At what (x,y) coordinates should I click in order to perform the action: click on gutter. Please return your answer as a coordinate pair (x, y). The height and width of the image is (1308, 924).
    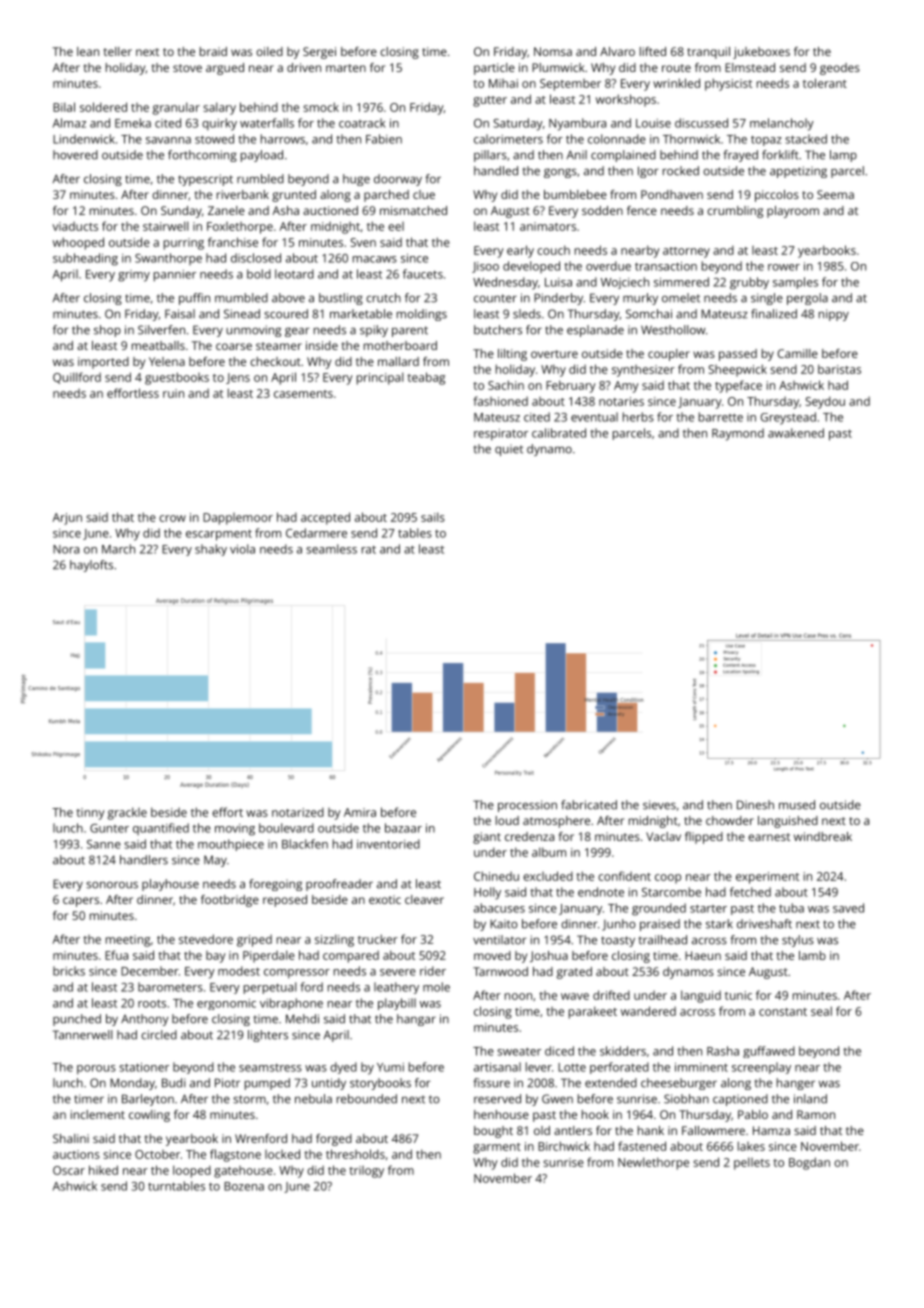
    Looking at the image, I should click on (490, 101).
